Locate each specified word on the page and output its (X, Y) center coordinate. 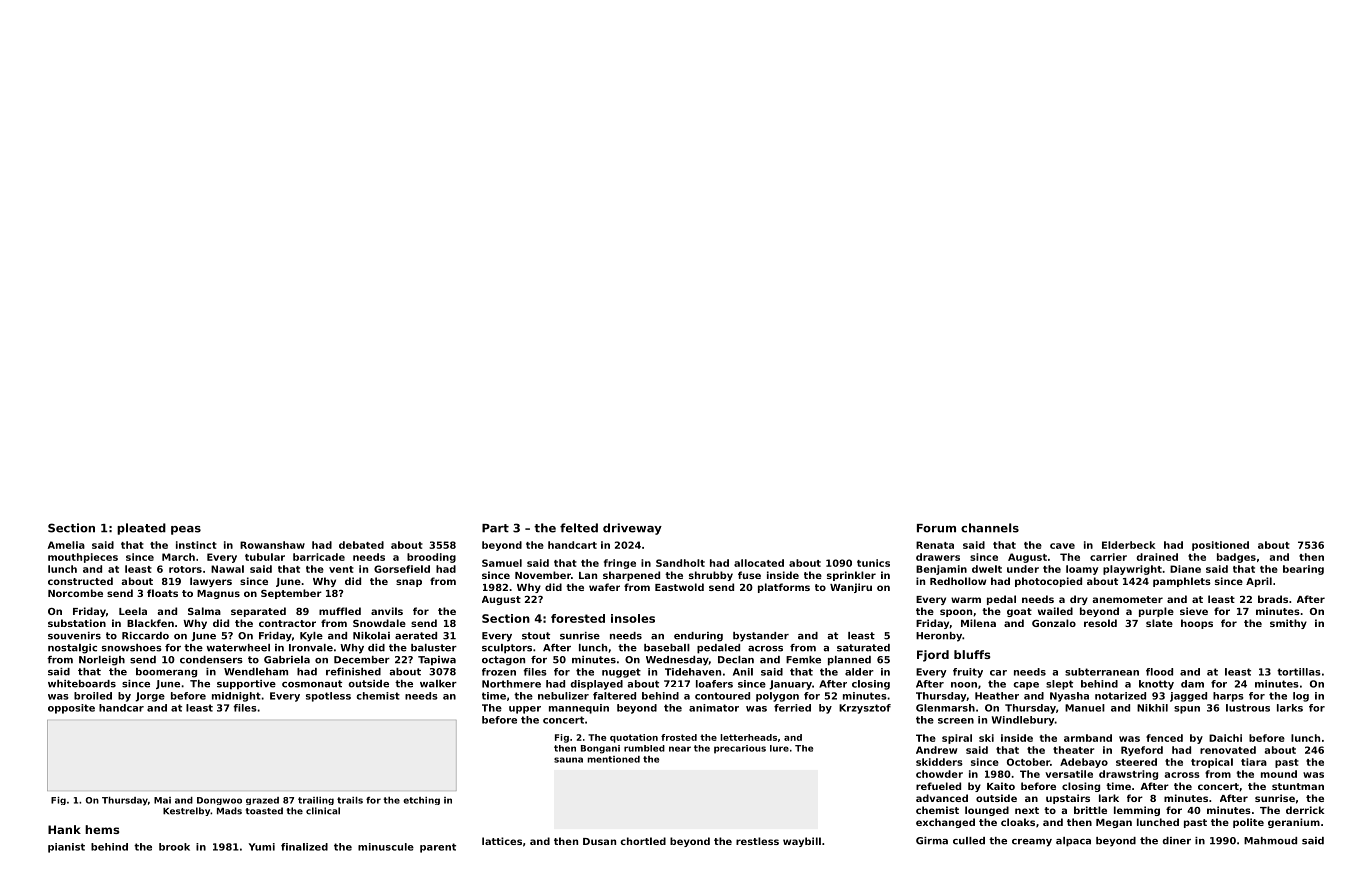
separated (258, 612)
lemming (1137, 811)
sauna (568, 760)
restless (757, 841)
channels (990, 528)
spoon (956, 613)
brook (174, 847)
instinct (196, 545)
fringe (620, 564)
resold (1100, 623)
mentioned (613, 759)
